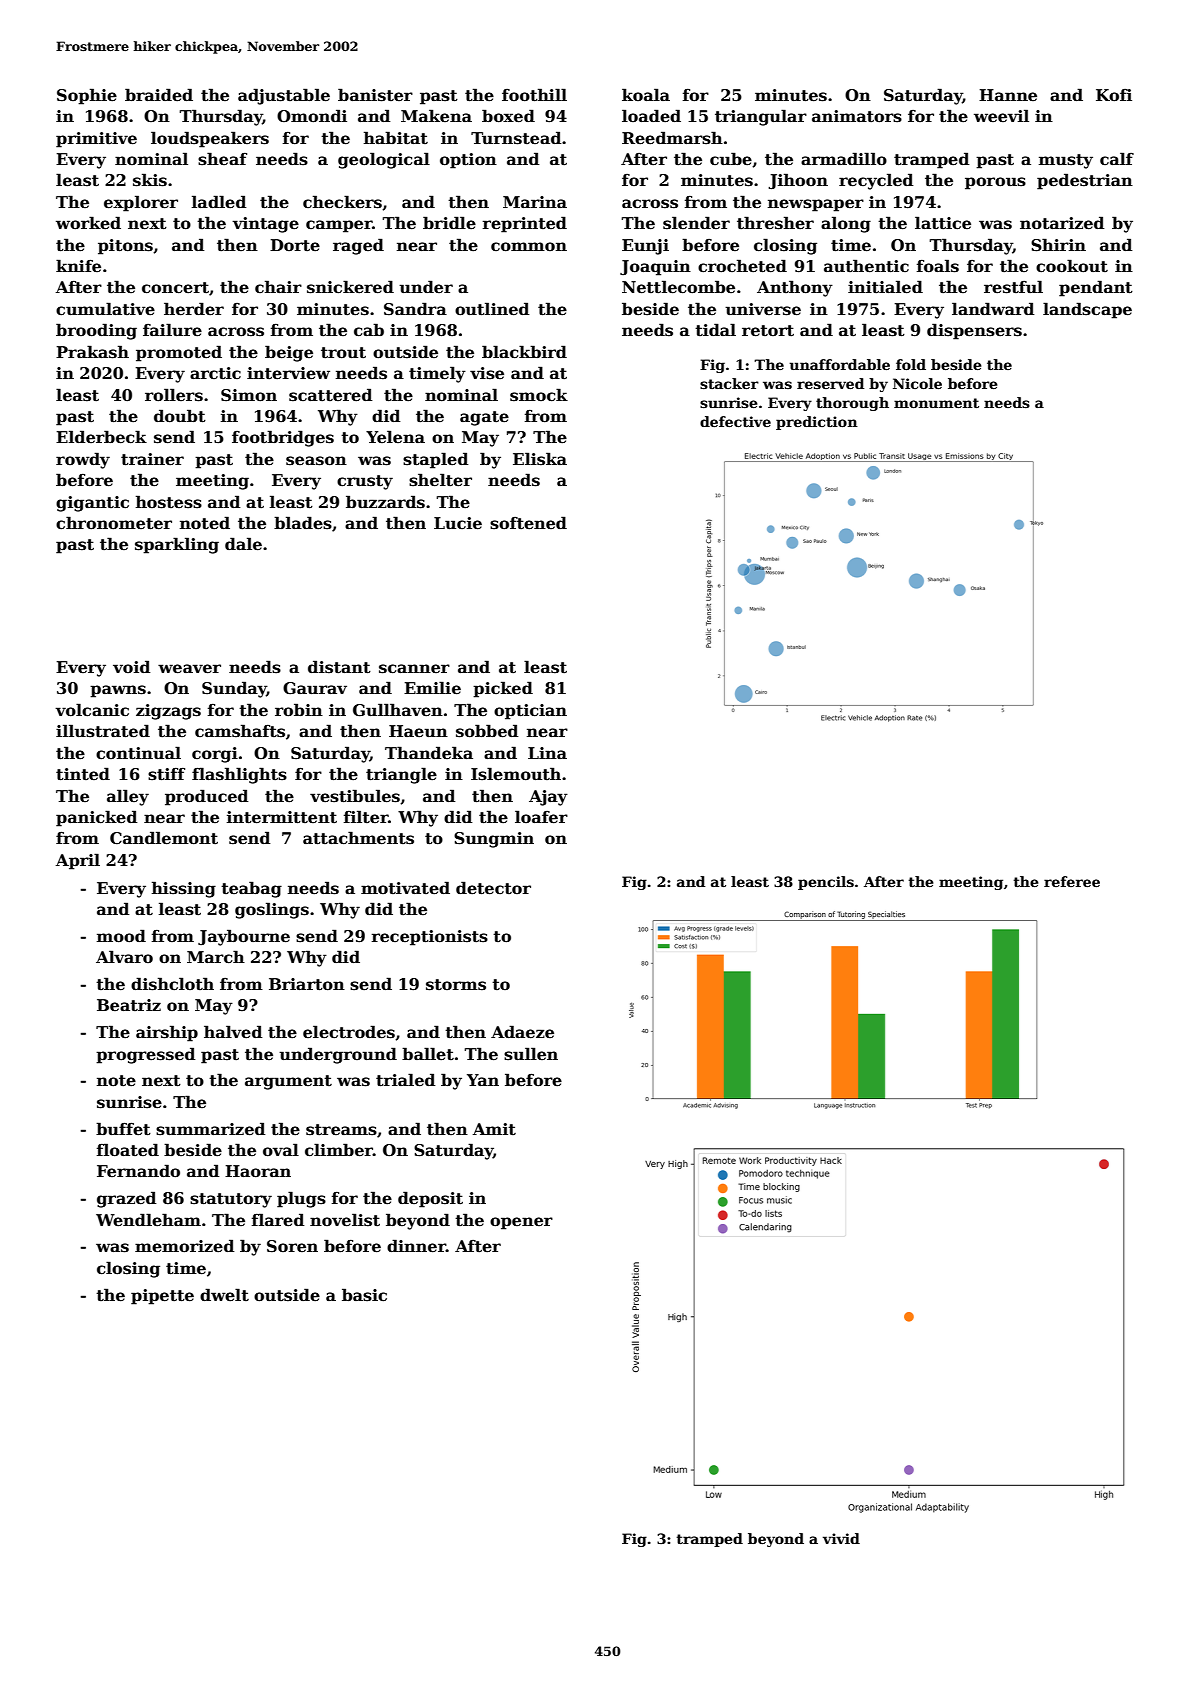 This screenshot has width=1189, height=1682. What do you see at coordinates (493, 888) in the screenshot?
I see `detector` at bounding box center [493, 888].
